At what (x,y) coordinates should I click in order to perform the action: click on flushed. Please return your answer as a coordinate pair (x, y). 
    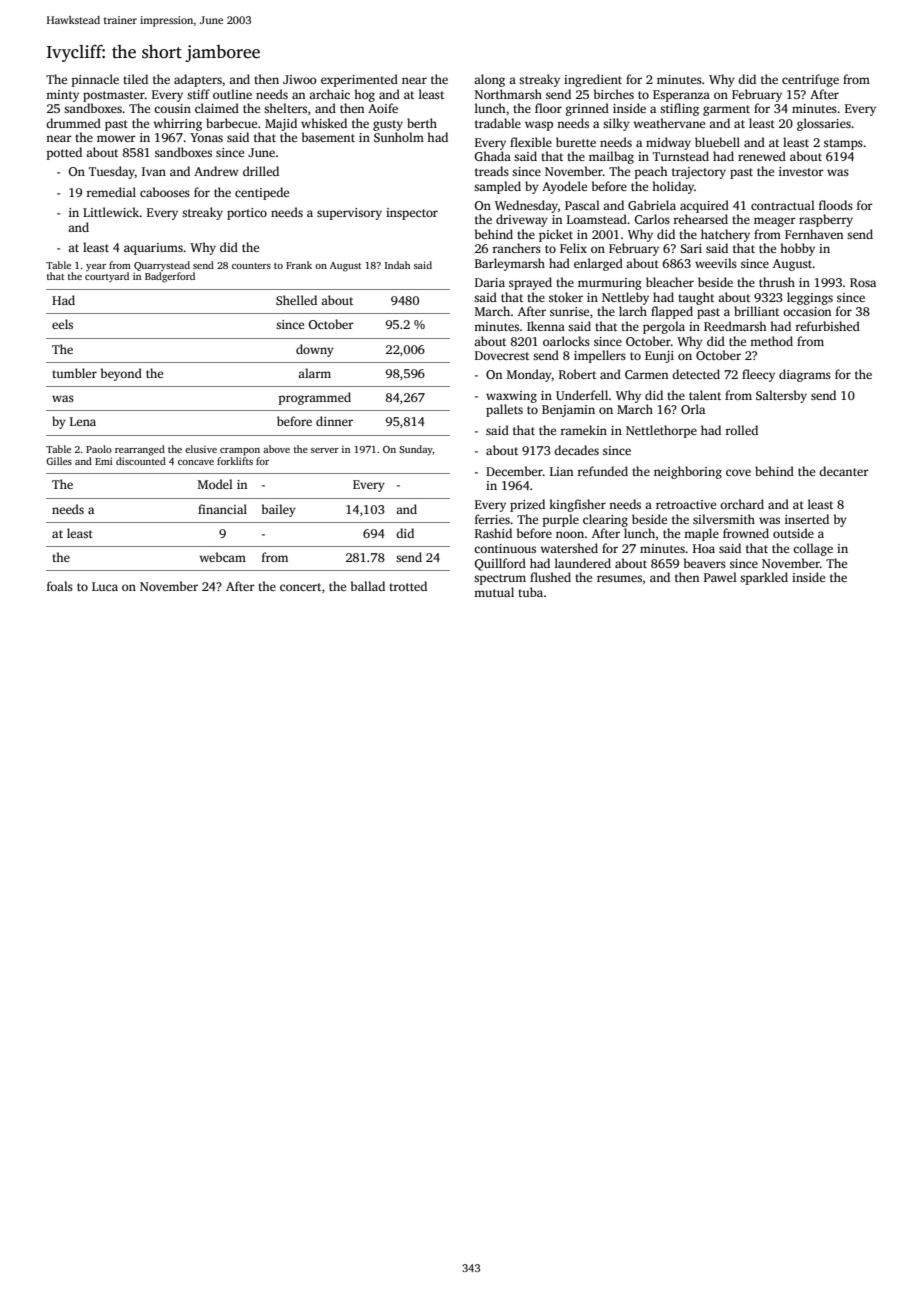
    Looking at the image, I should click on (550, 577).
